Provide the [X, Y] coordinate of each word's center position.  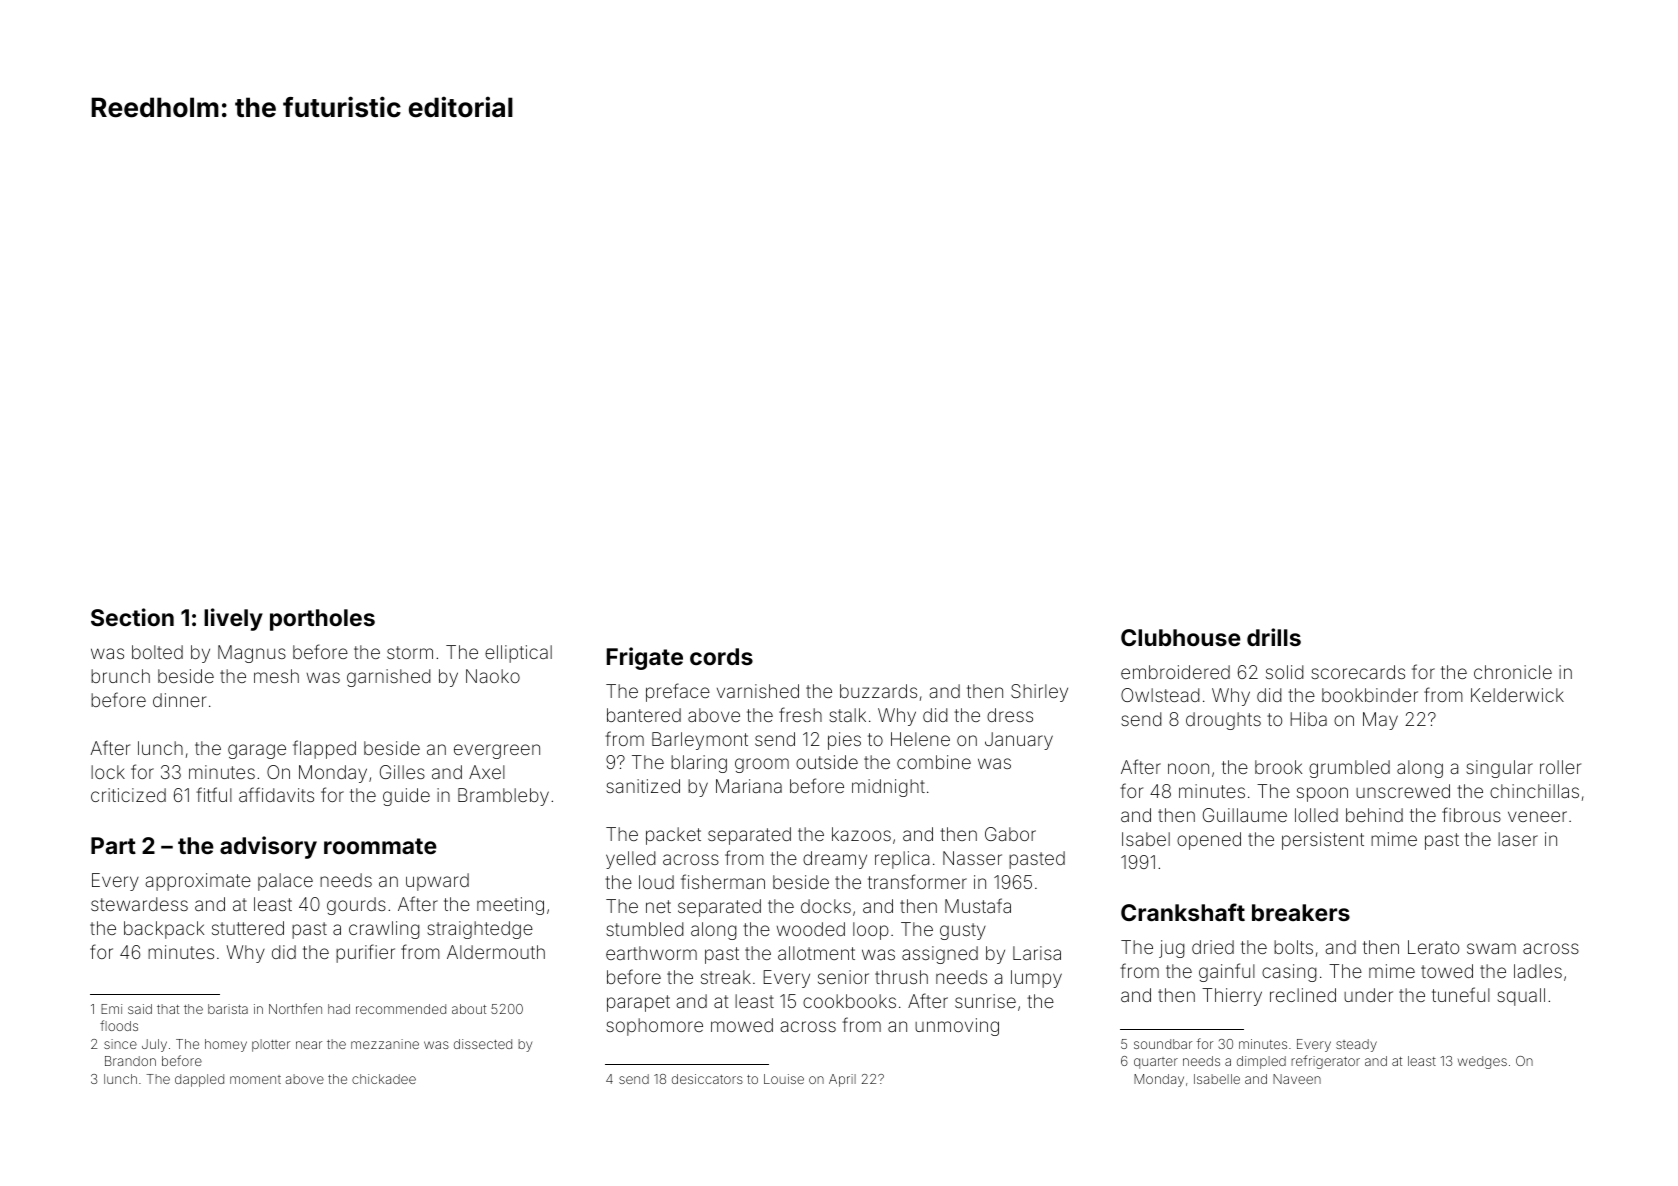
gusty [963, 931]
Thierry [1232, 997]
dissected [483, 1044]
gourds [356, 906]
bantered [644, 715]
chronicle [1513, 672]
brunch [120, 676]
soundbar [1163, 1044]
